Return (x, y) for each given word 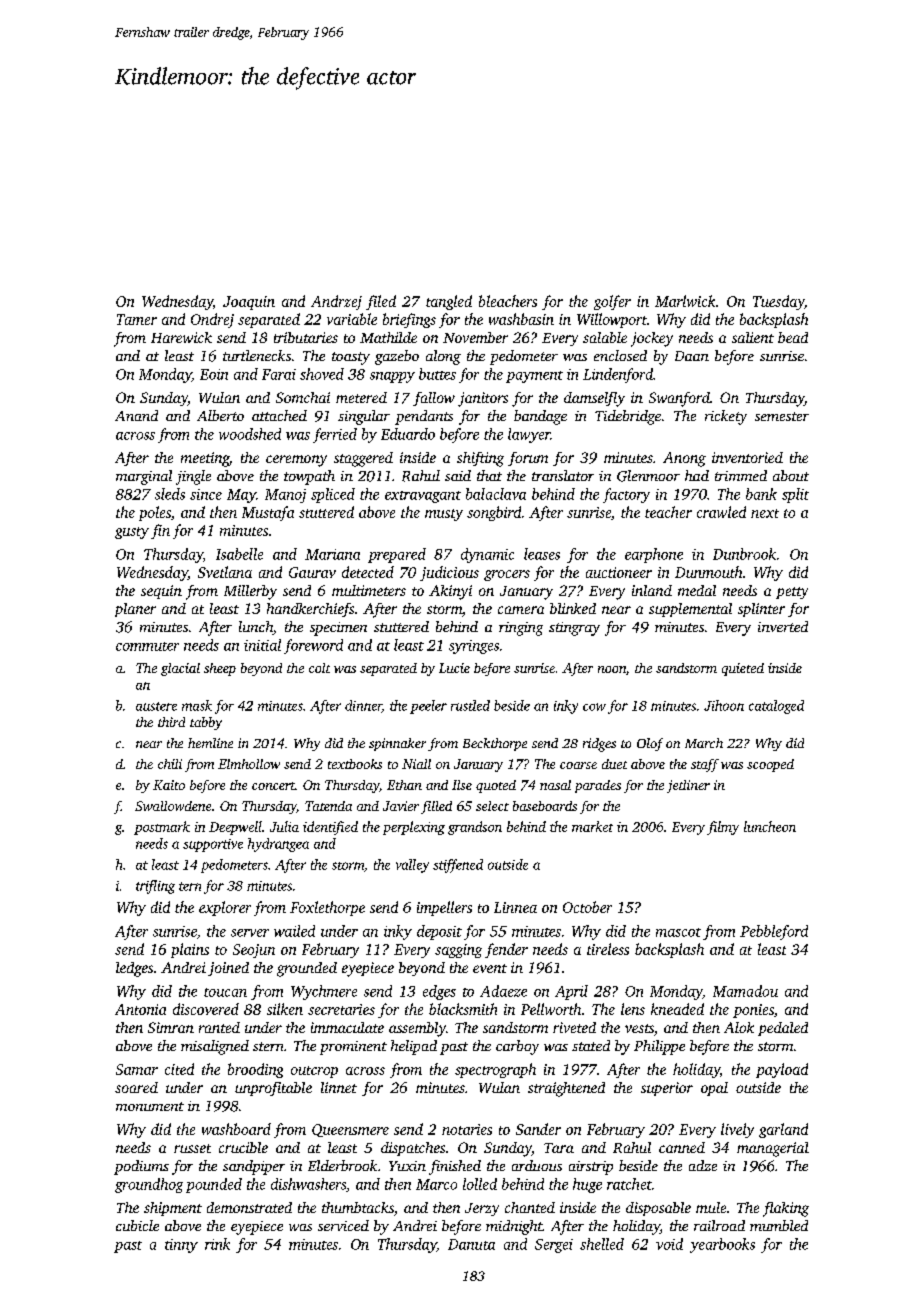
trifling (155, 887)
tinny (181, 1246)
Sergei (554, 1246)
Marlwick (685, 301)
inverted (783, 626)
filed (381, 302)
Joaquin (249, 303)
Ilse (462, 785)
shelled (602, 1244)
